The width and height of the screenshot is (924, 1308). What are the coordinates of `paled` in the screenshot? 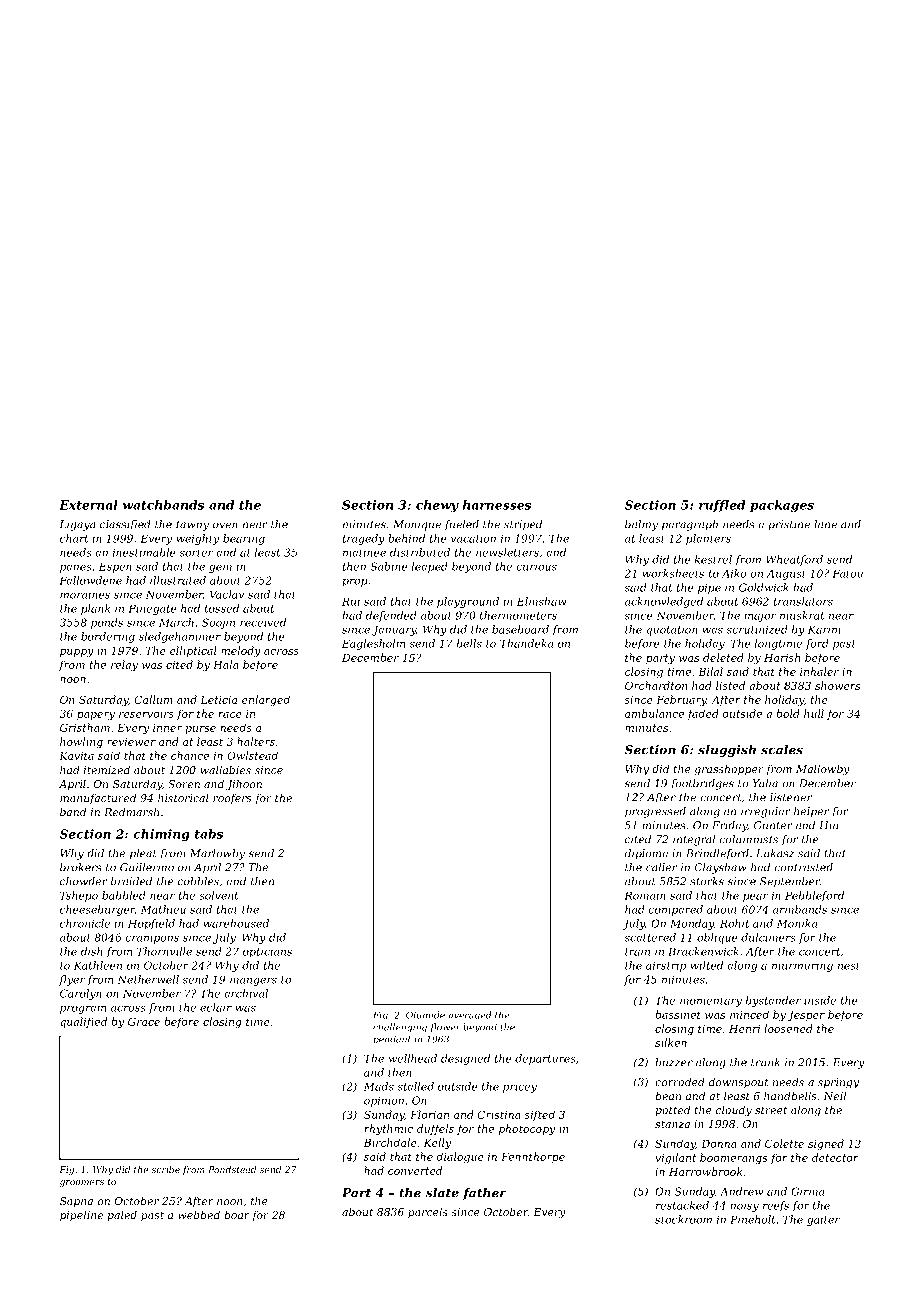 It's located at (122, 1215).
